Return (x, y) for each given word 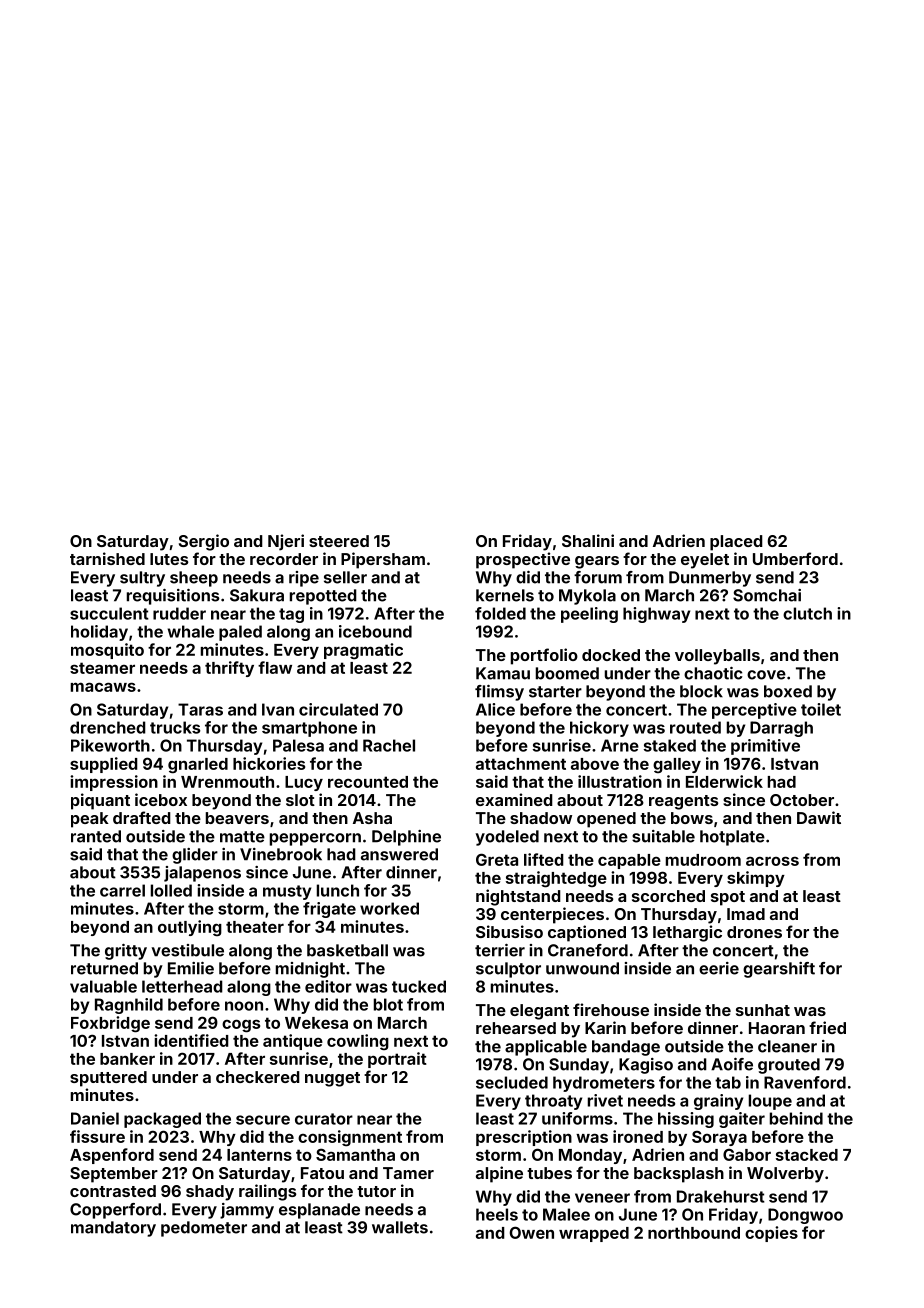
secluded (512, 1082)
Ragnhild (129, 1006)
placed (736, 543)
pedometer (204, 1229)
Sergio (204, 542)
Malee (566, 1214)
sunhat (763, 1010)
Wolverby (785, 1175)
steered (339, 541)
